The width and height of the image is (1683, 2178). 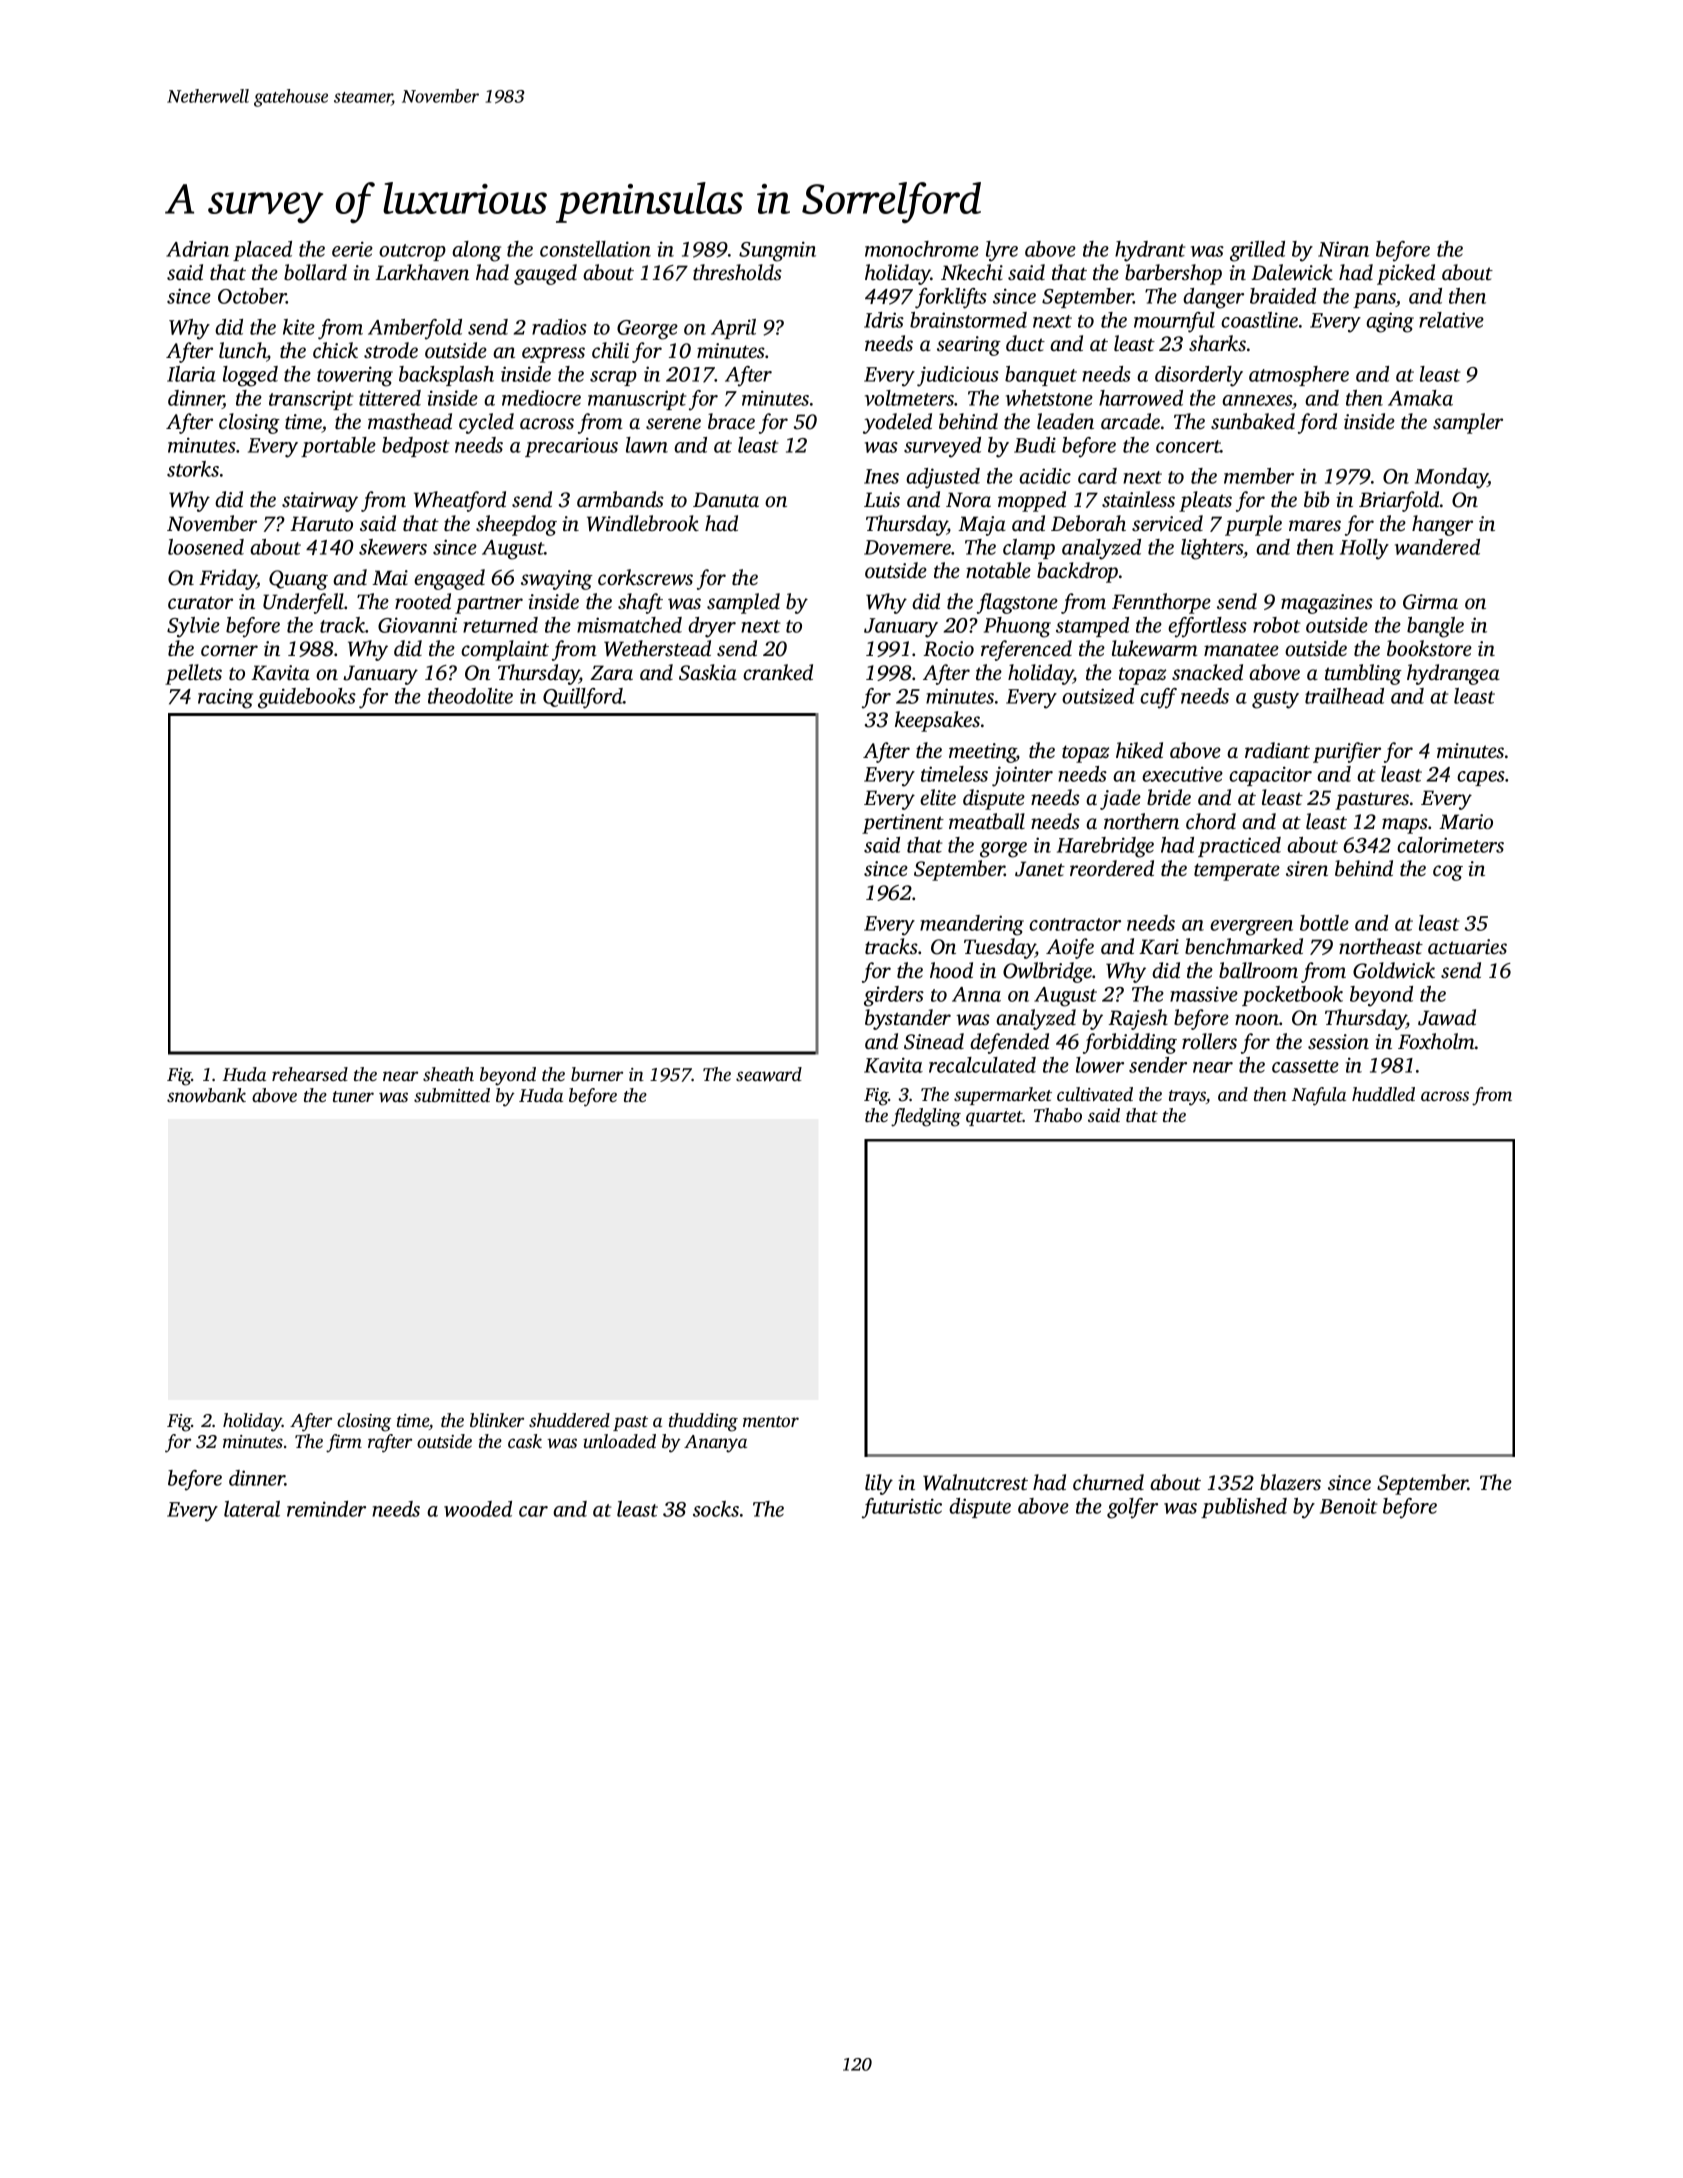 What do you see at coordinates (708, 672) in the image?
I see `Saskia` at bounding box center [708, 672].
